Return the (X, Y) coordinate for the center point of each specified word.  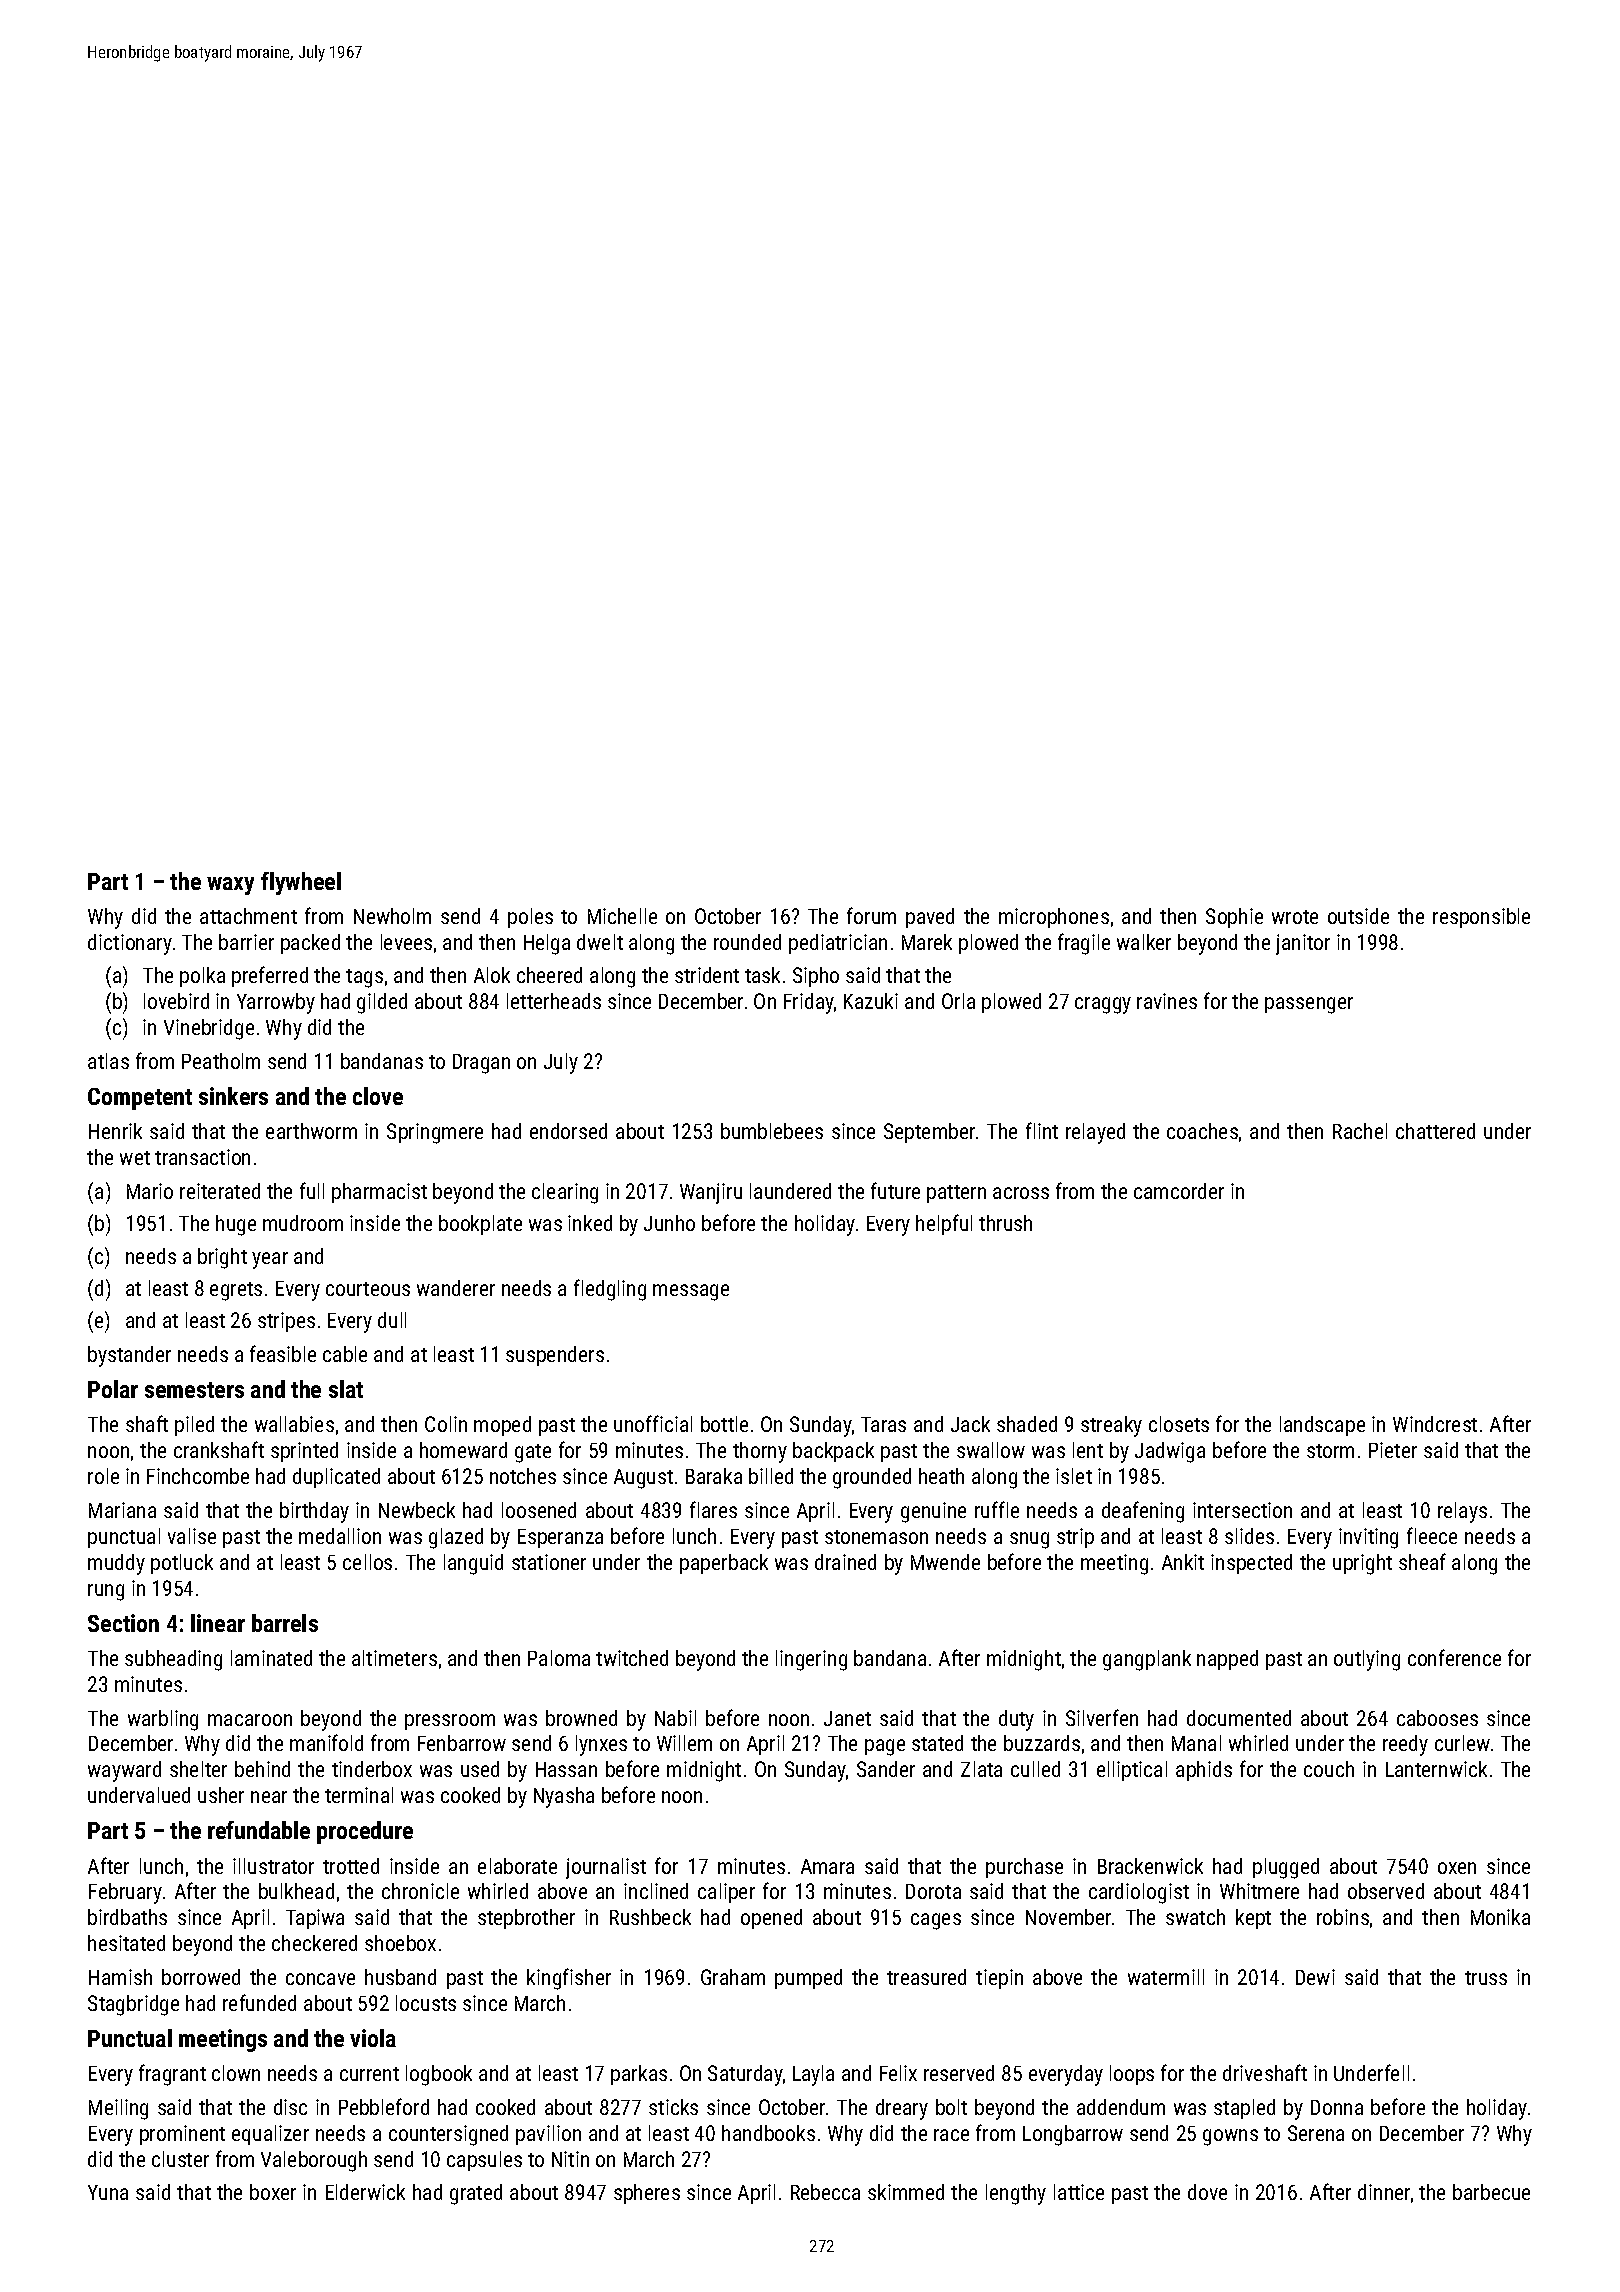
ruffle (997, 1509)
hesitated (126, 1943)
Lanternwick (1436, 1769)
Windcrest (1435, 1424)
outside (1358, 916)
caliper (726, 1893)
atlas (108, 1061)
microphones (1054, 918)
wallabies (294, 1424)
